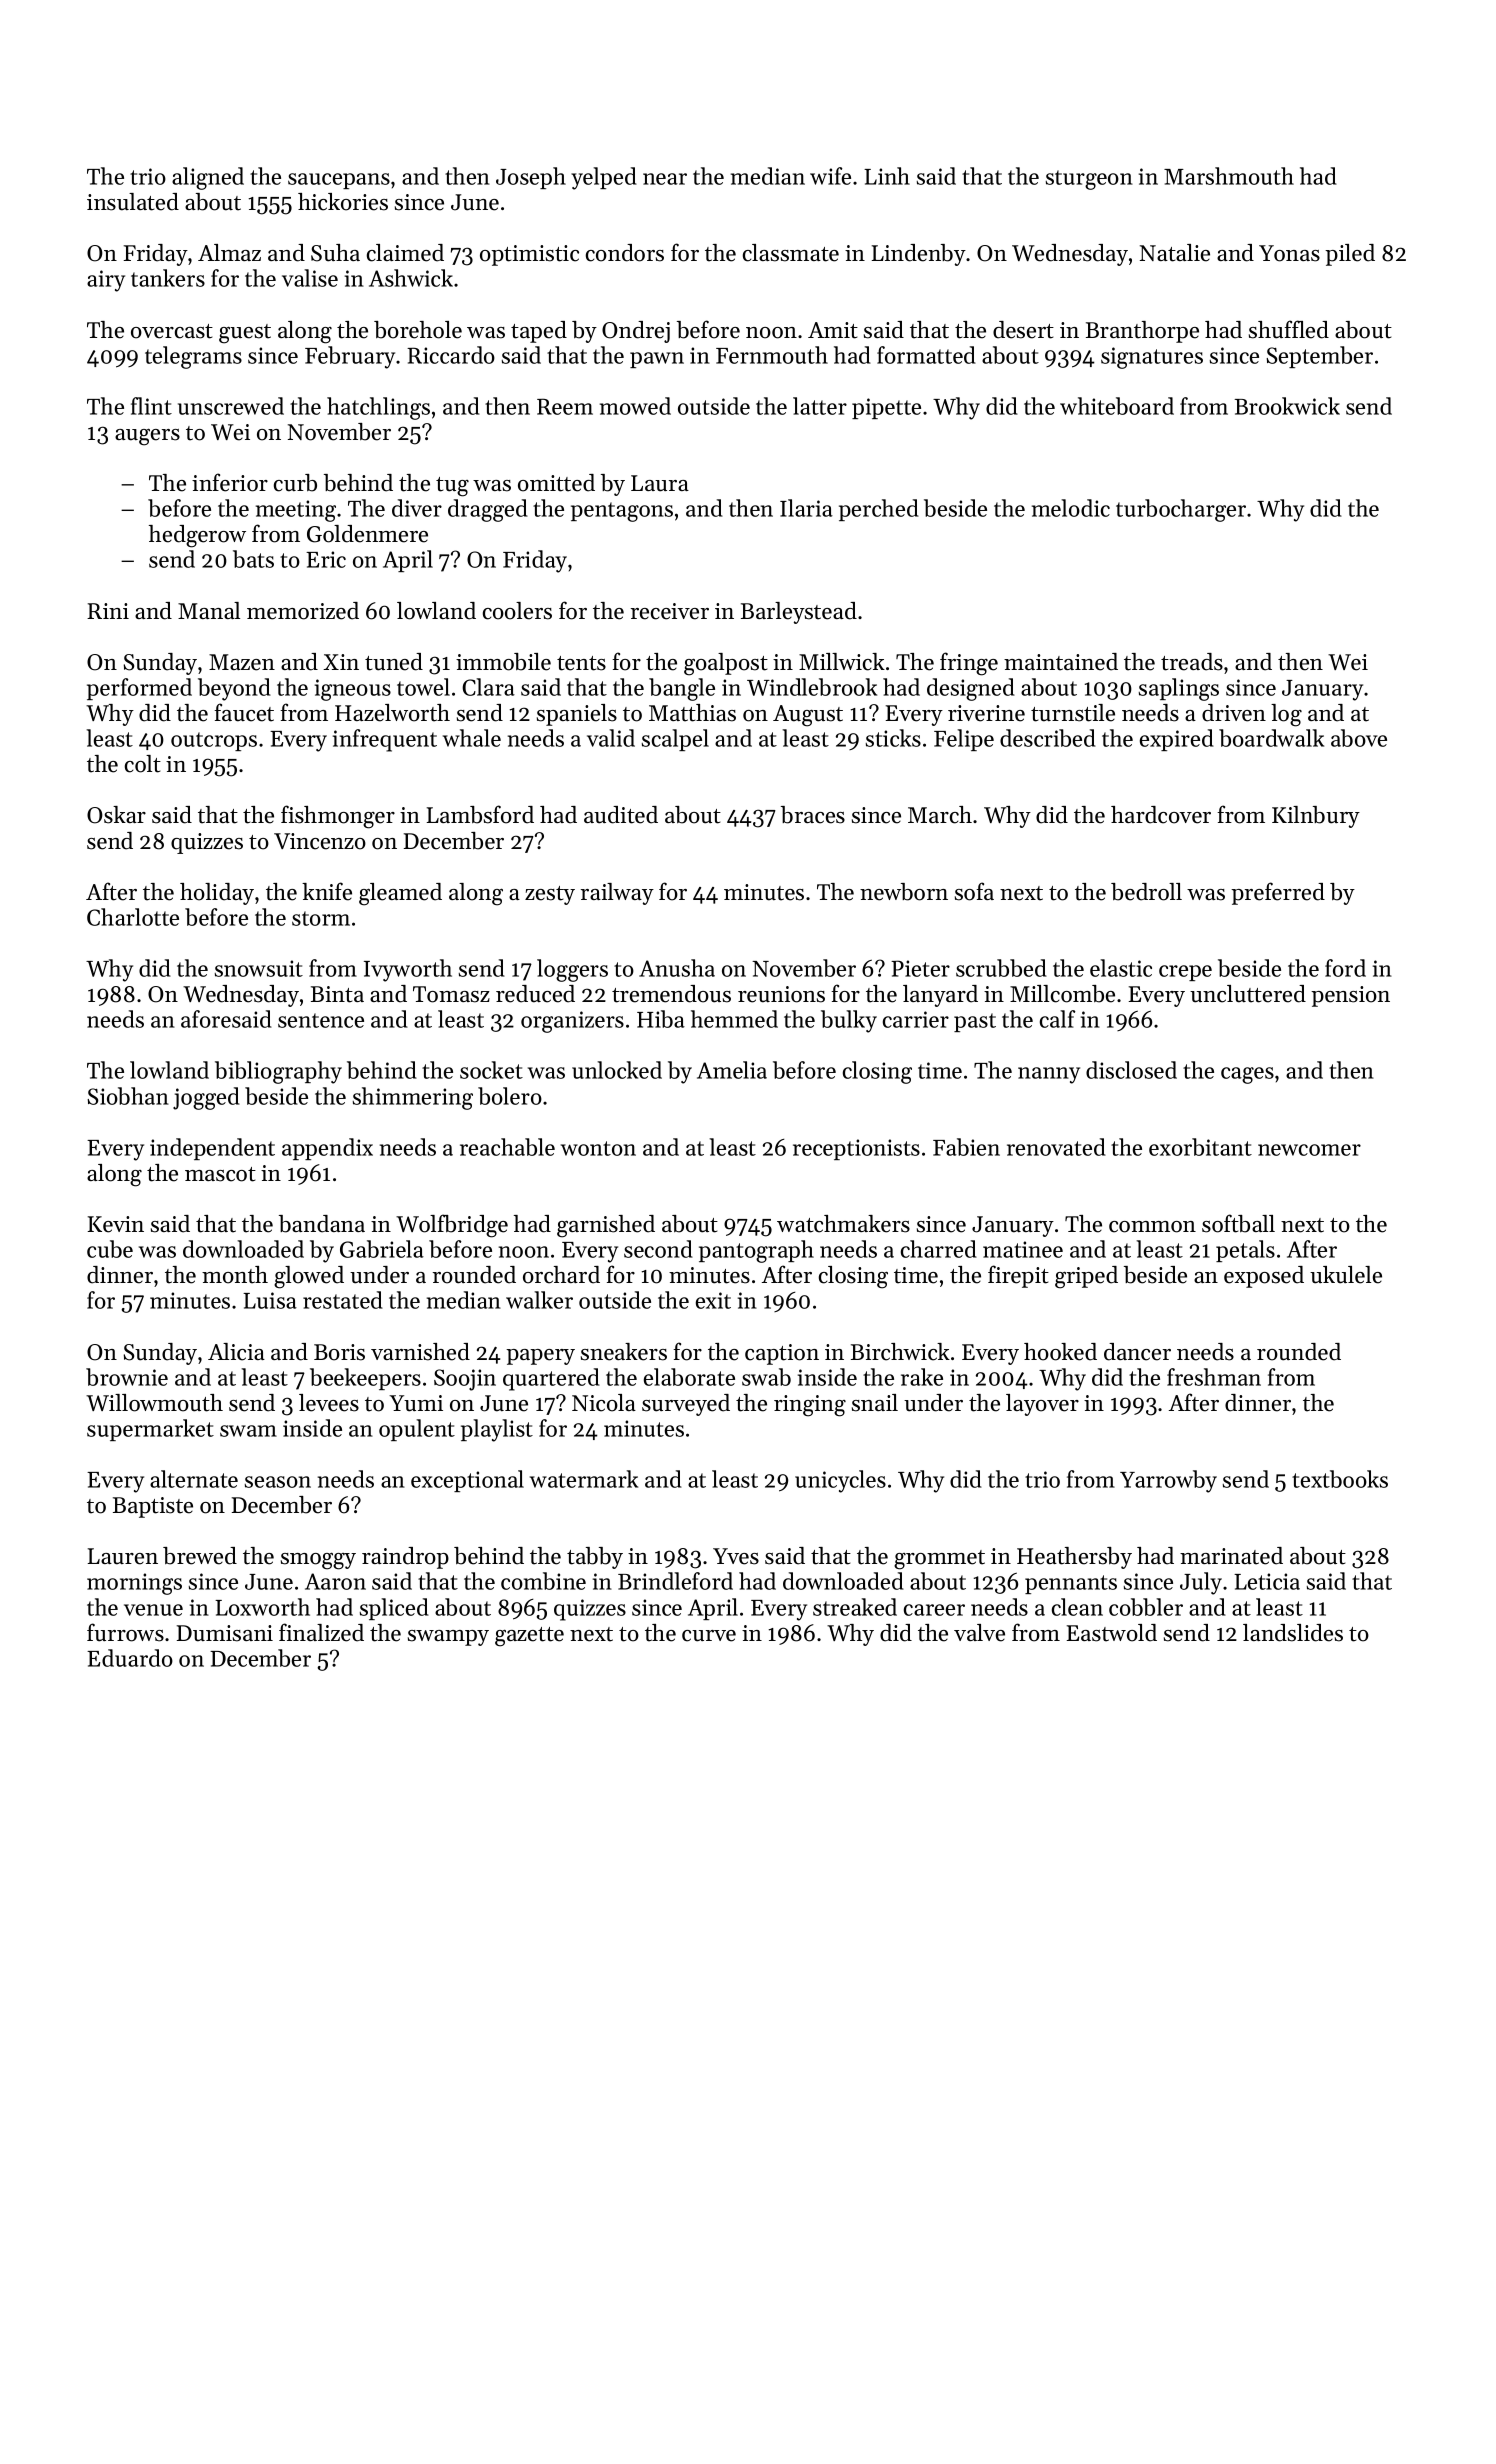 Image resolution: width=1496 pixels, height=2464 pixels. Describe the element at coordinates (1023, 1249) in the screenshot. I see `matinee` at that location.
